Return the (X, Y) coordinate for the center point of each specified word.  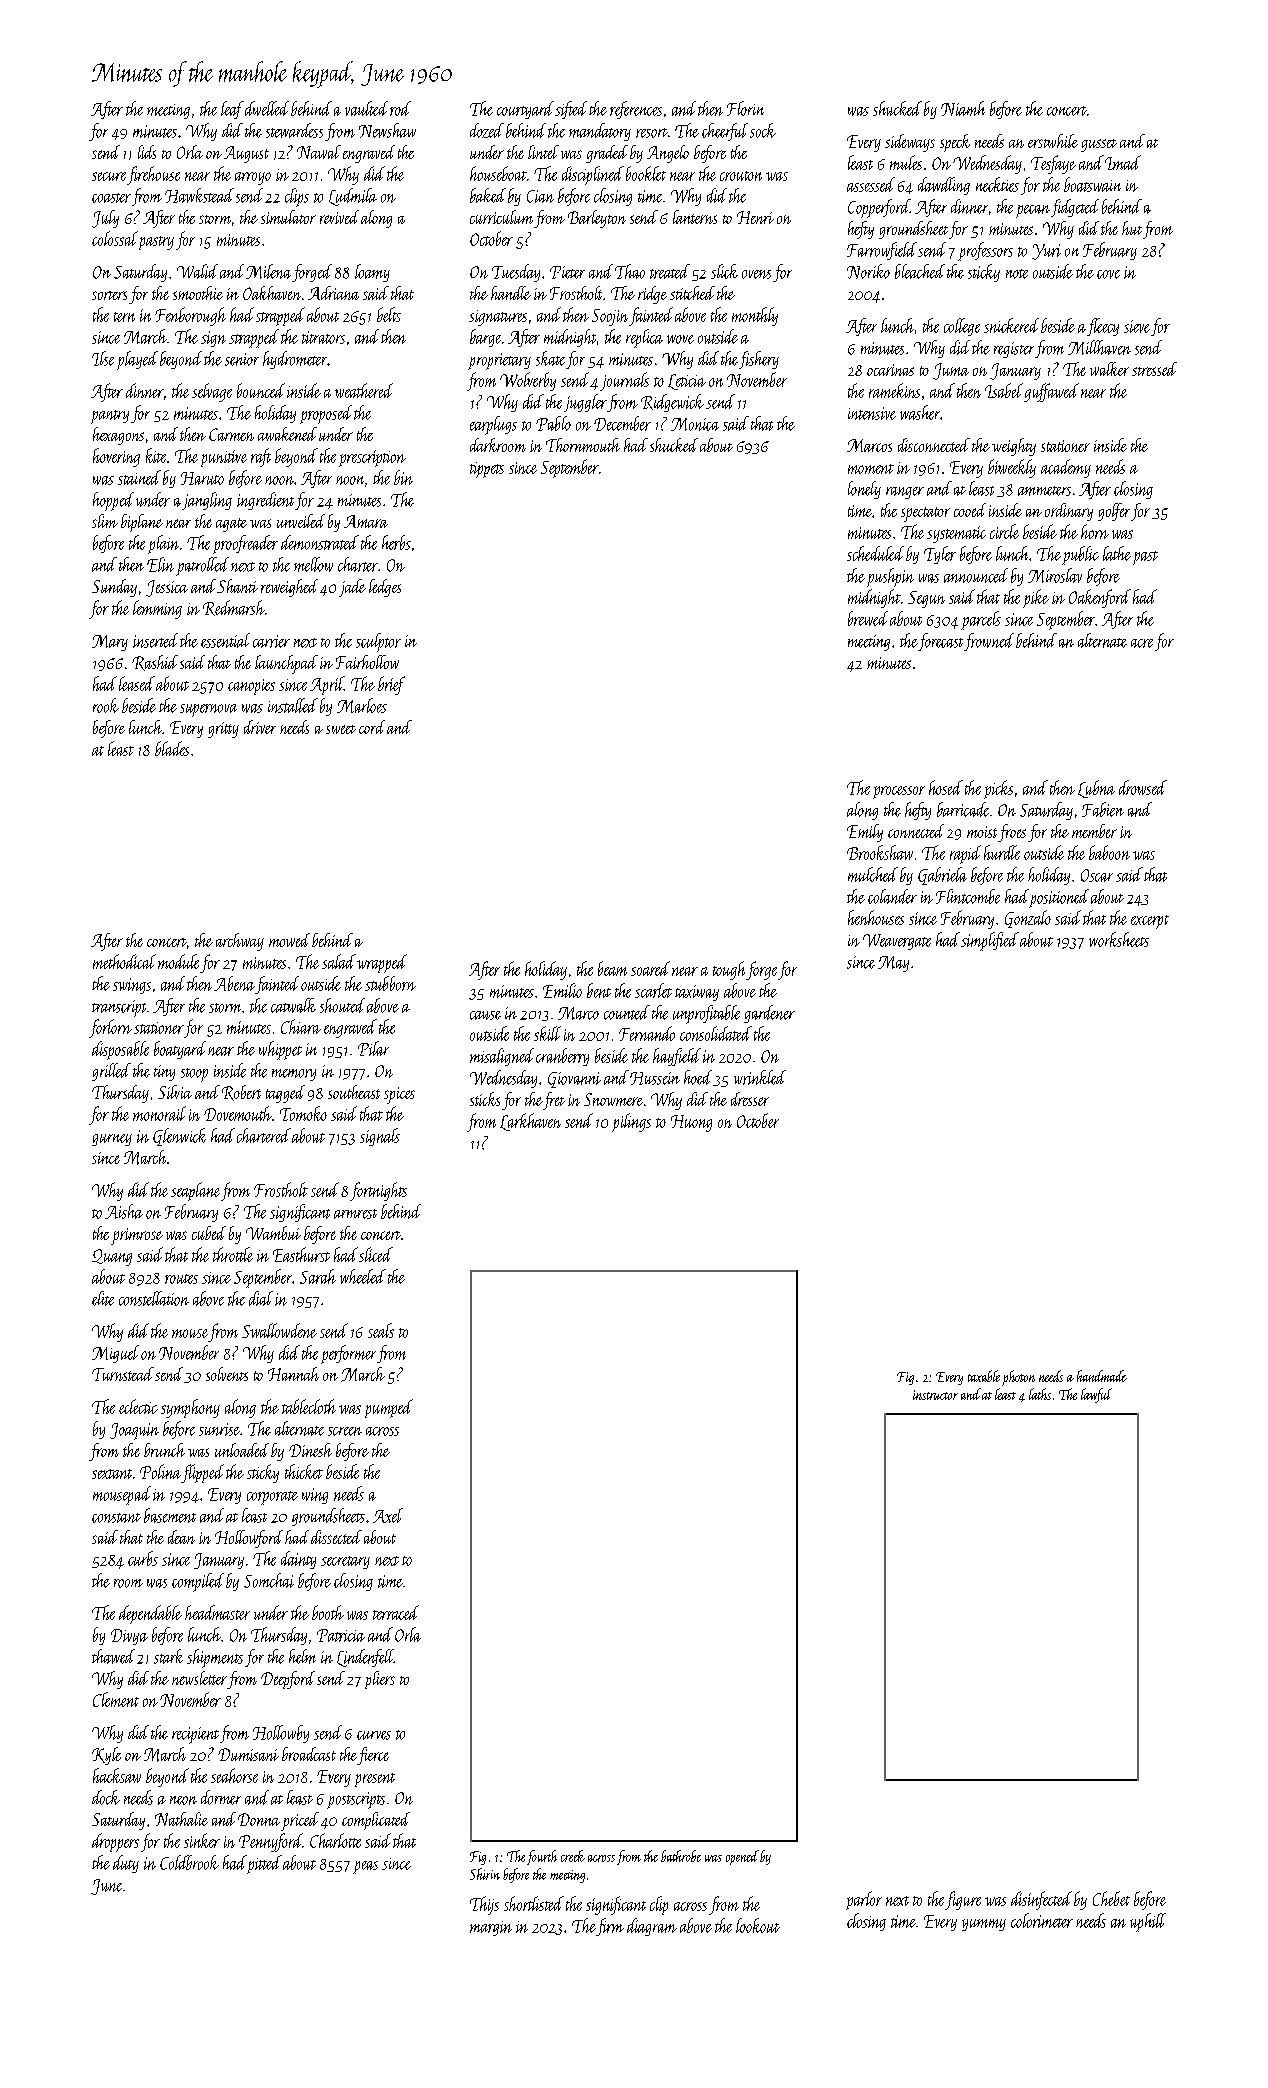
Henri (755, 217)
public (1080, 555)
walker (1109, 369)
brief (391, 685)
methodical (124, 961)
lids (147, 152)
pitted (264, 1864)
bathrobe (681, 1856)
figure (963, 1900)
